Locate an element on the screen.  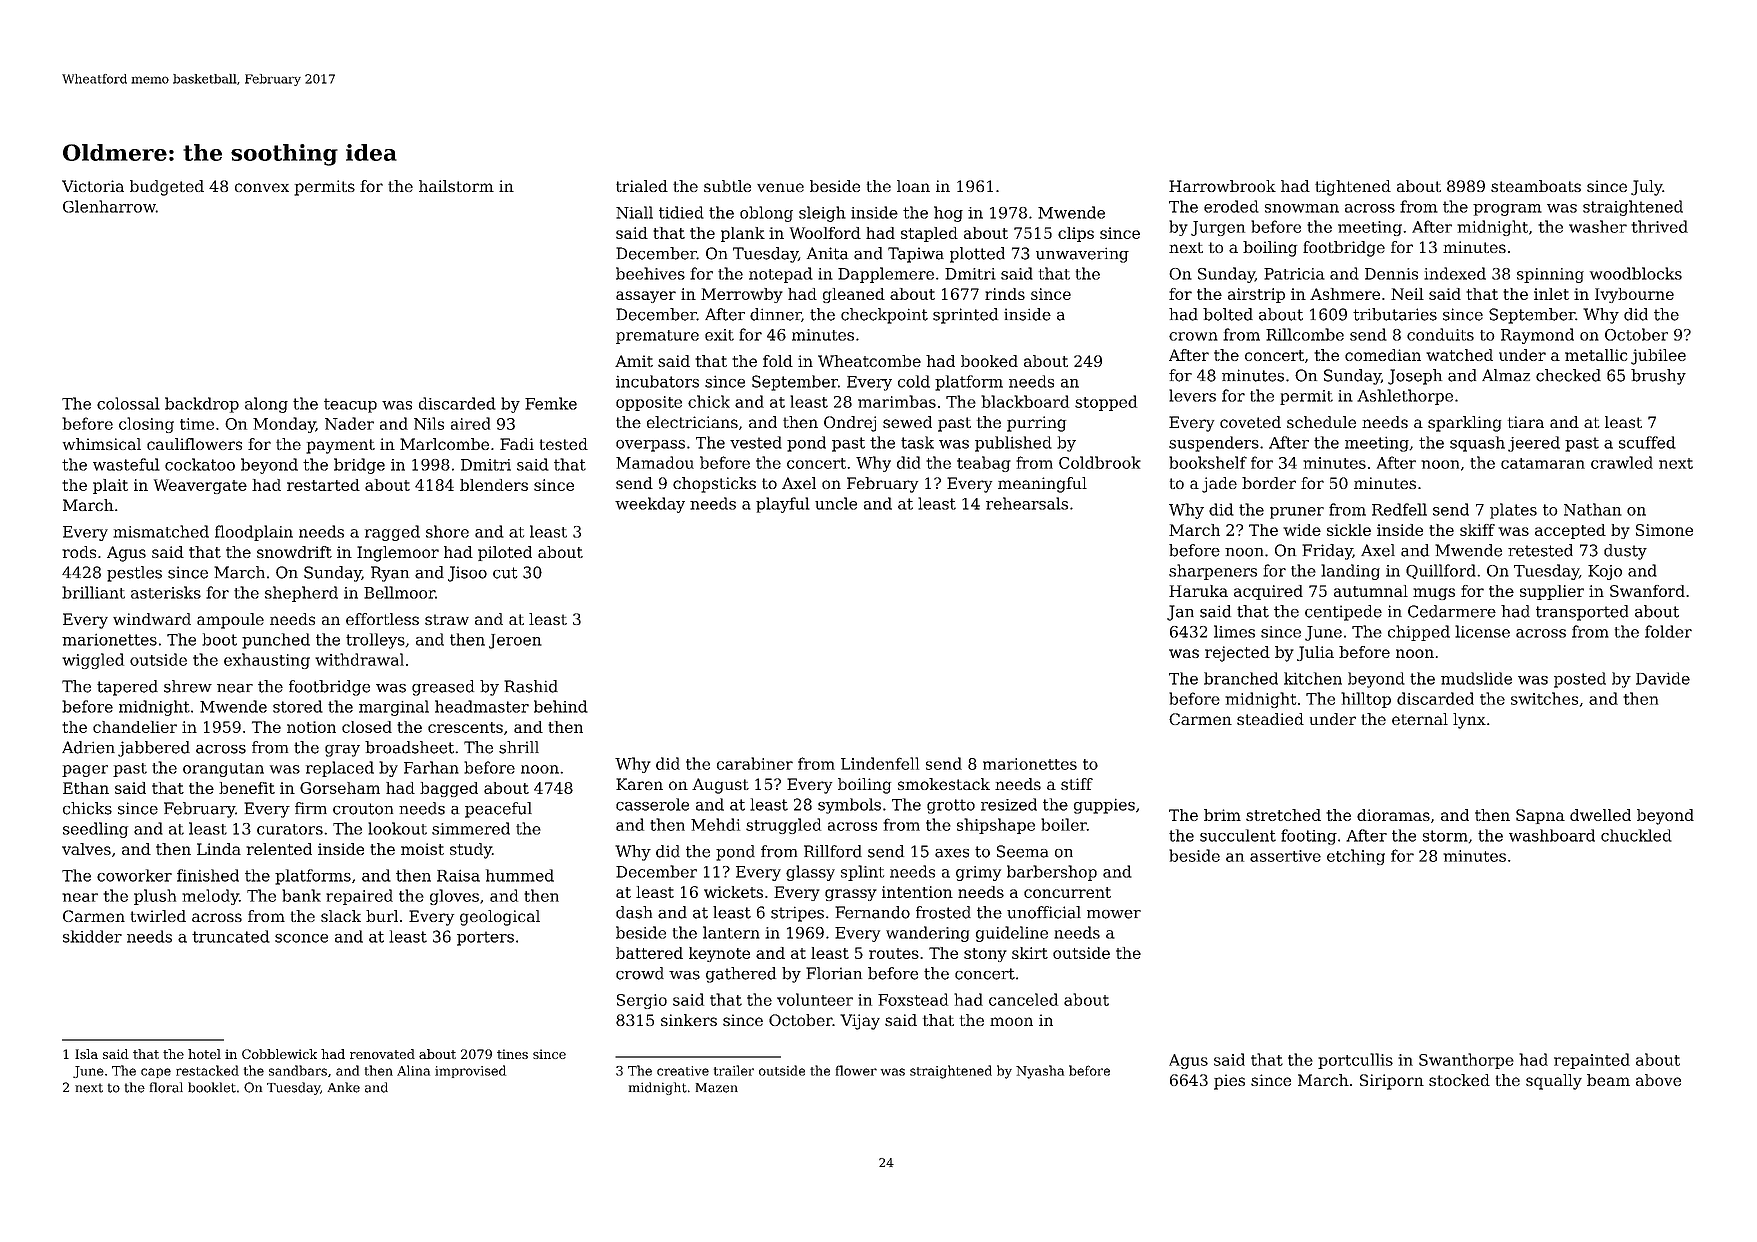
succulent is located at coordinates (1238, 835).
